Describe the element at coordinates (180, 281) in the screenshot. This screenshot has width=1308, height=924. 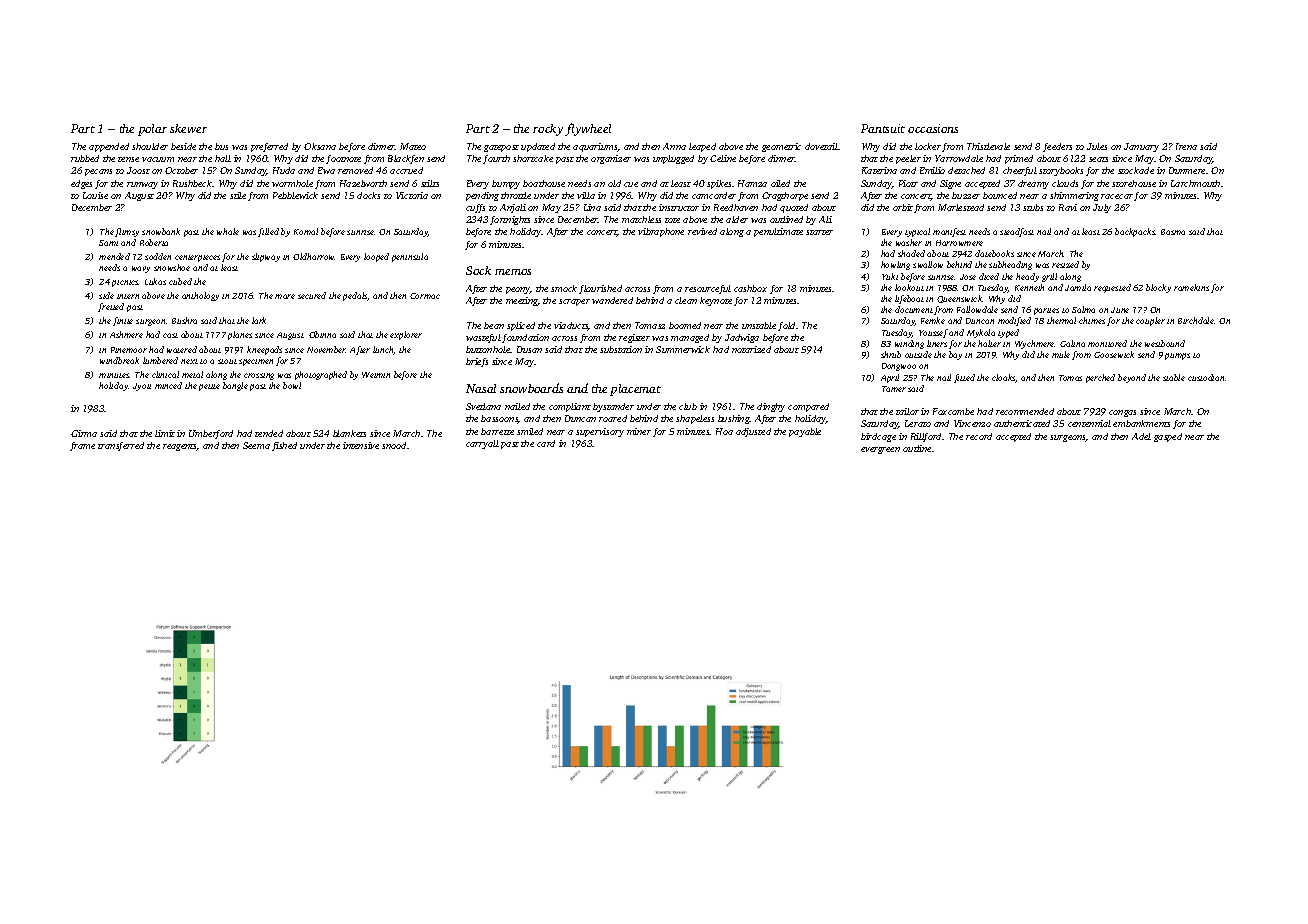
I see `cubed` at that location.
